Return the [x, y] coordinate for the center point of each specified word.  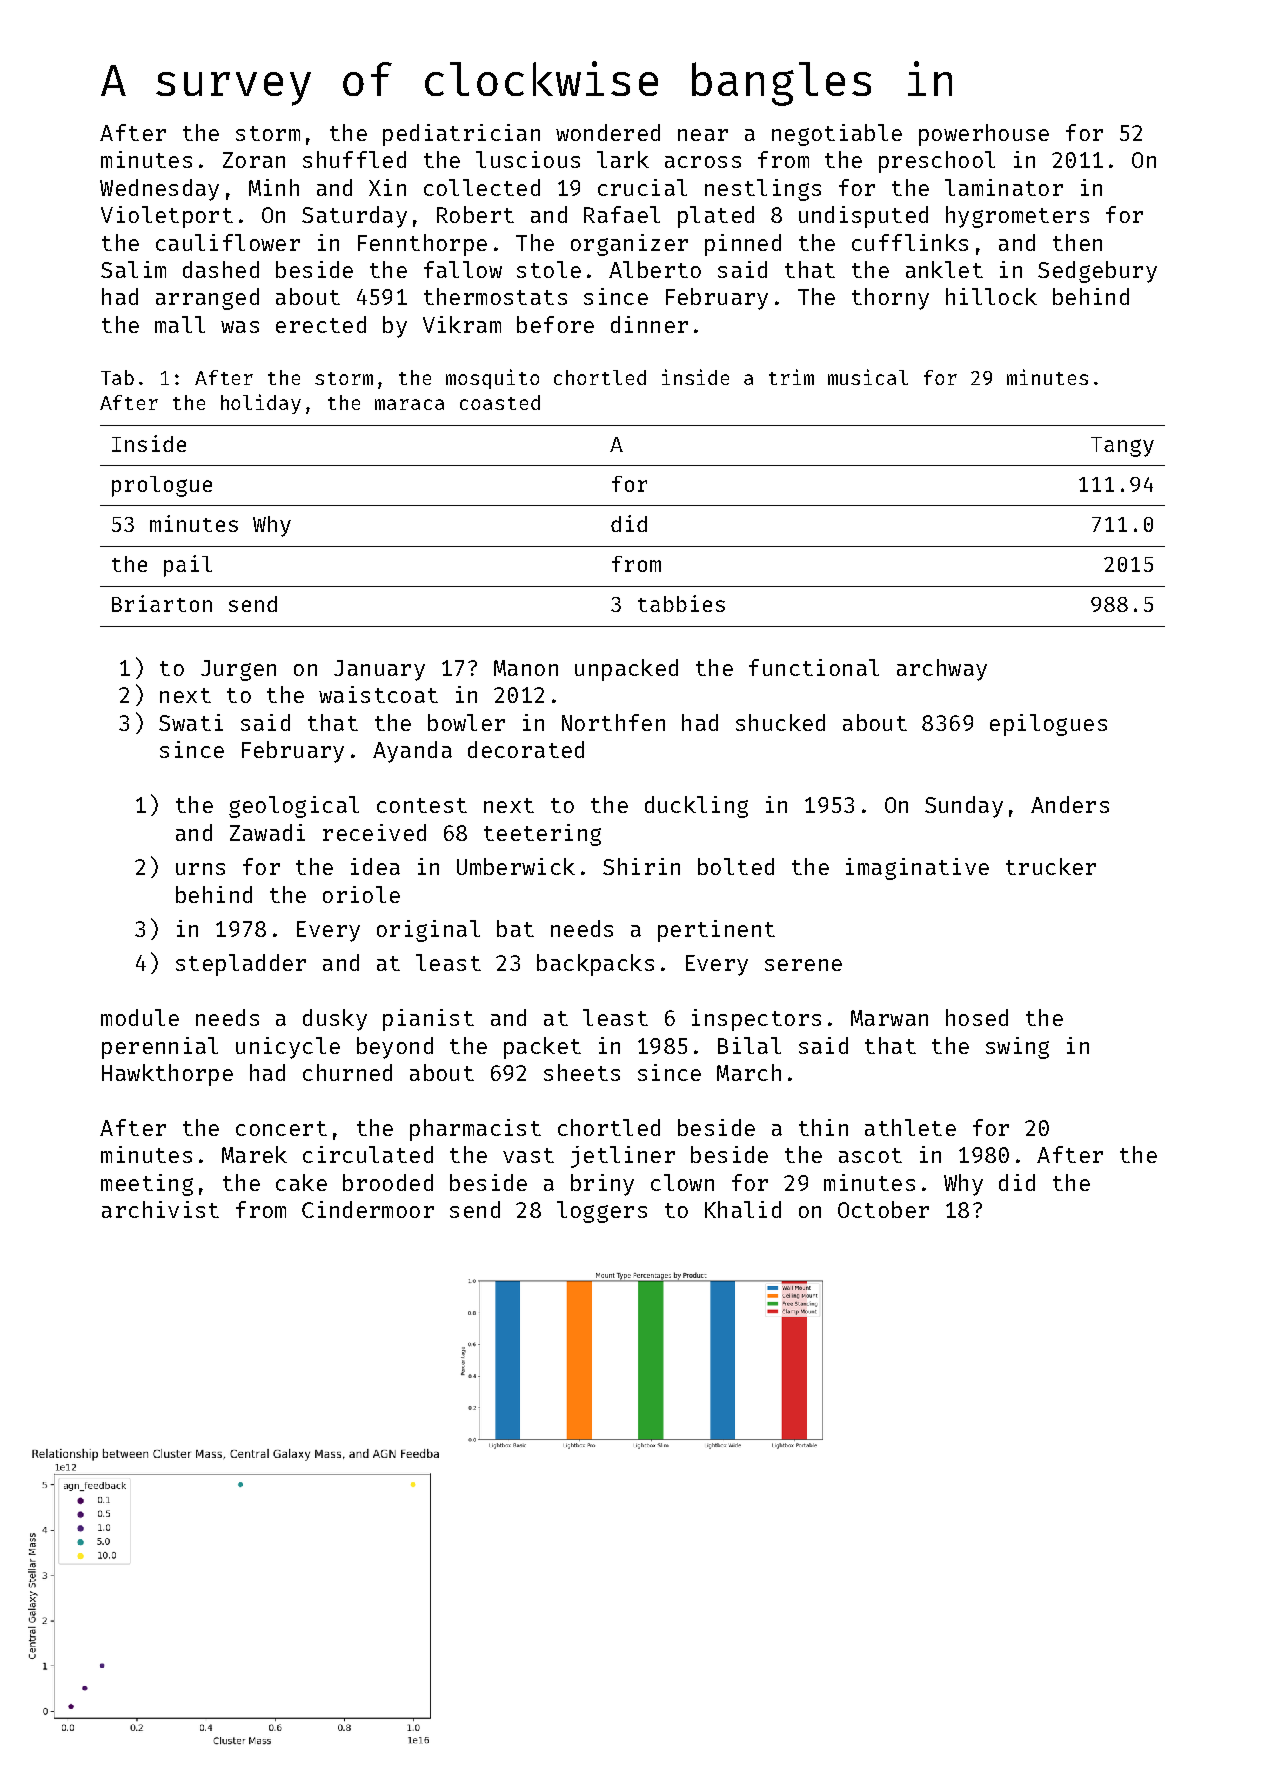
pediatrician [461, 135]
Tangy [1122, 447]
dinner [649, 324]
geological [294, 807]
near [703, 135]
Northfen [613, 722]
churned [347, 1072]
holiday [261, 404]
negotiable [837, 135]
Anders [1070, 804]
